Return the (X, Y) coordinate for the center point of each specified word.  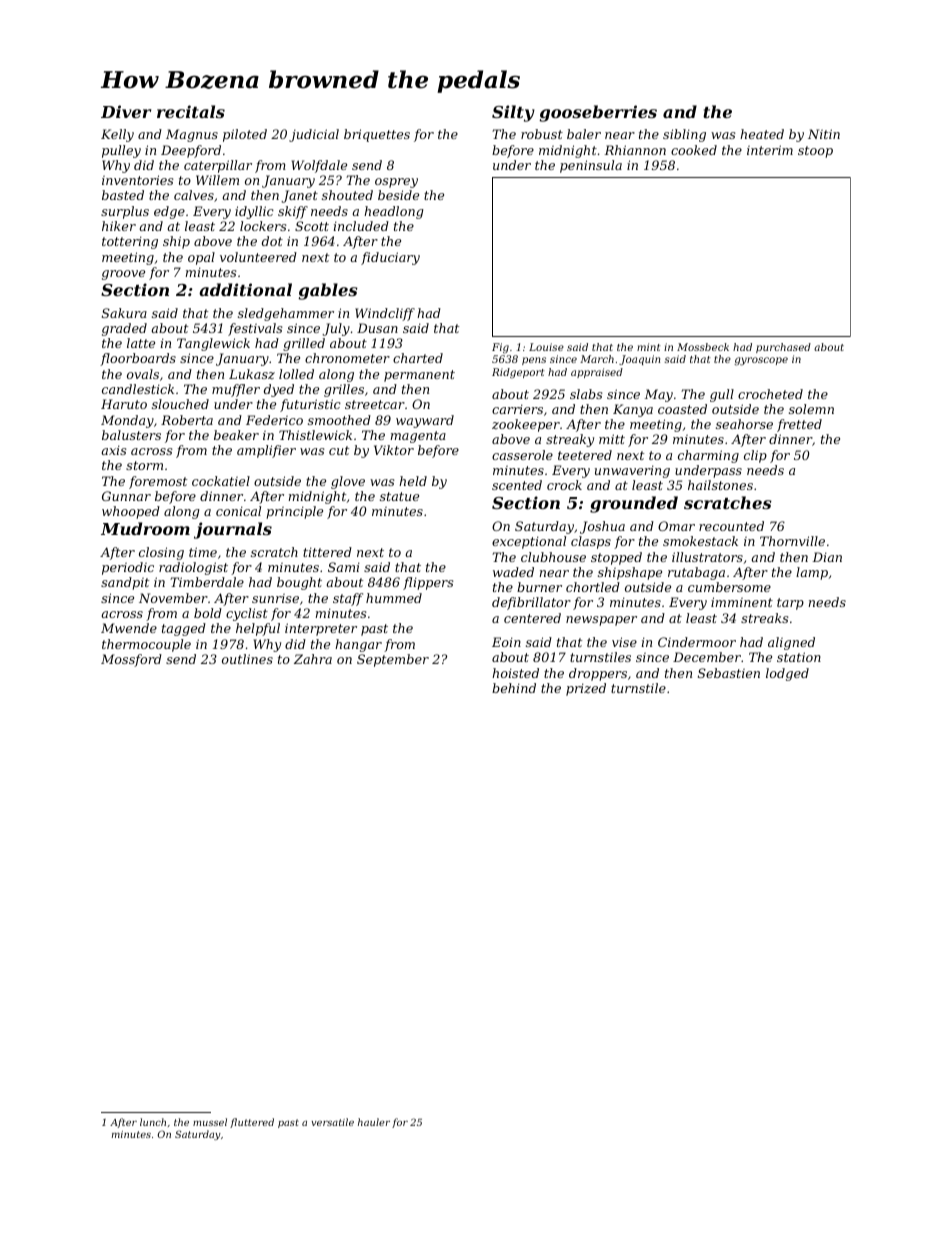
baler (584, 134)
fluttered (252, 1123)
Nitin (824, 134)
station (799, 657)
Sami (344, 567)
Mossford (131, 660)
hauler (374, 1122)
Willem (217, 180)
